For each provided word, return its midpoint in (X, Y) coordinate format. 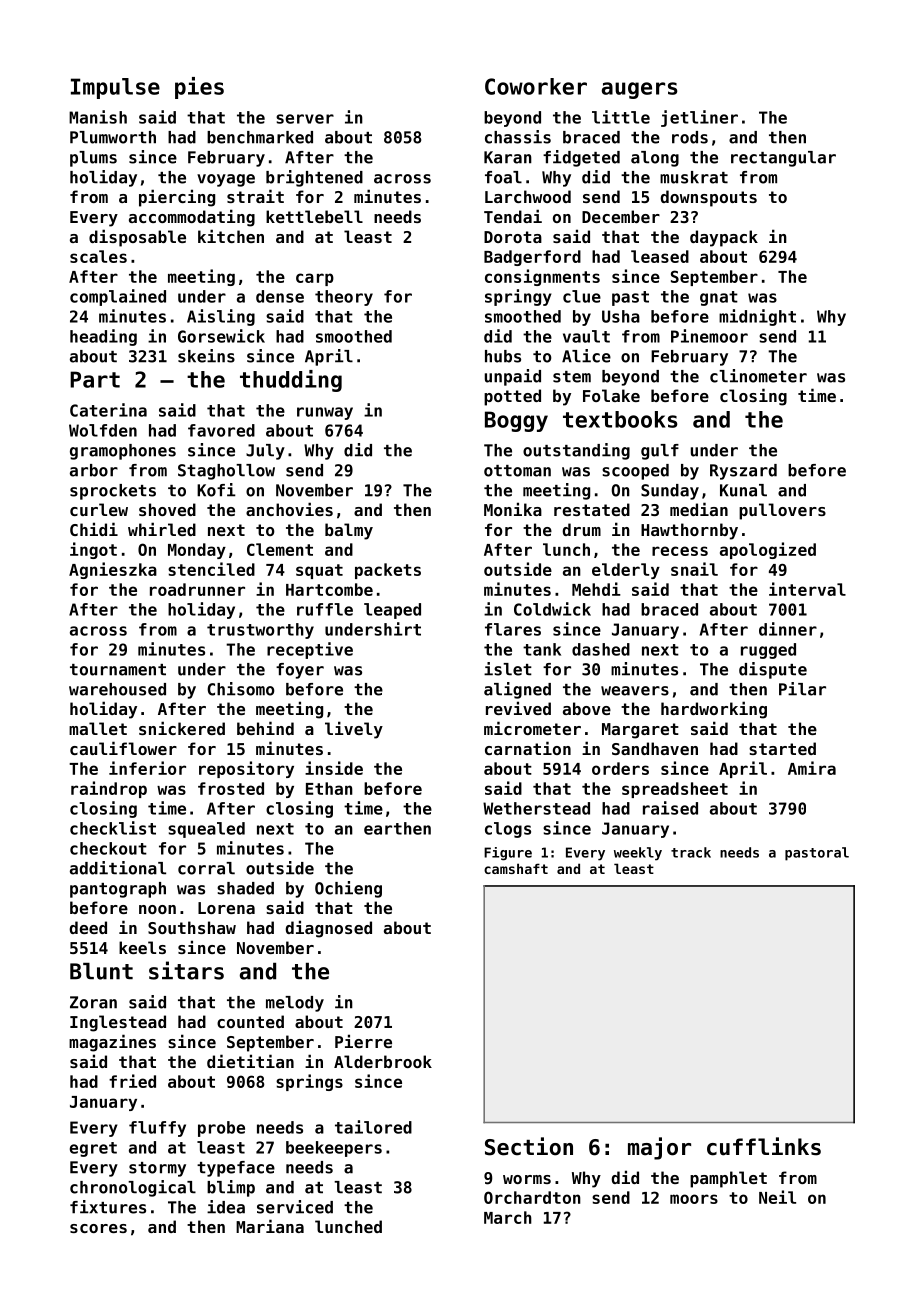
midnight (757, 317)
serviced (295, 1207)
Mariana (270, 1226)
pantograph (118, 890)
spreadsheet (675, 790)
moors (694, 1199)
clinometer (758, 376)
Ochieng (348, 889)
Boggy (516, 421)
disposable (137, 238)
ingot (93, 550)
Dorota (513, 237)
